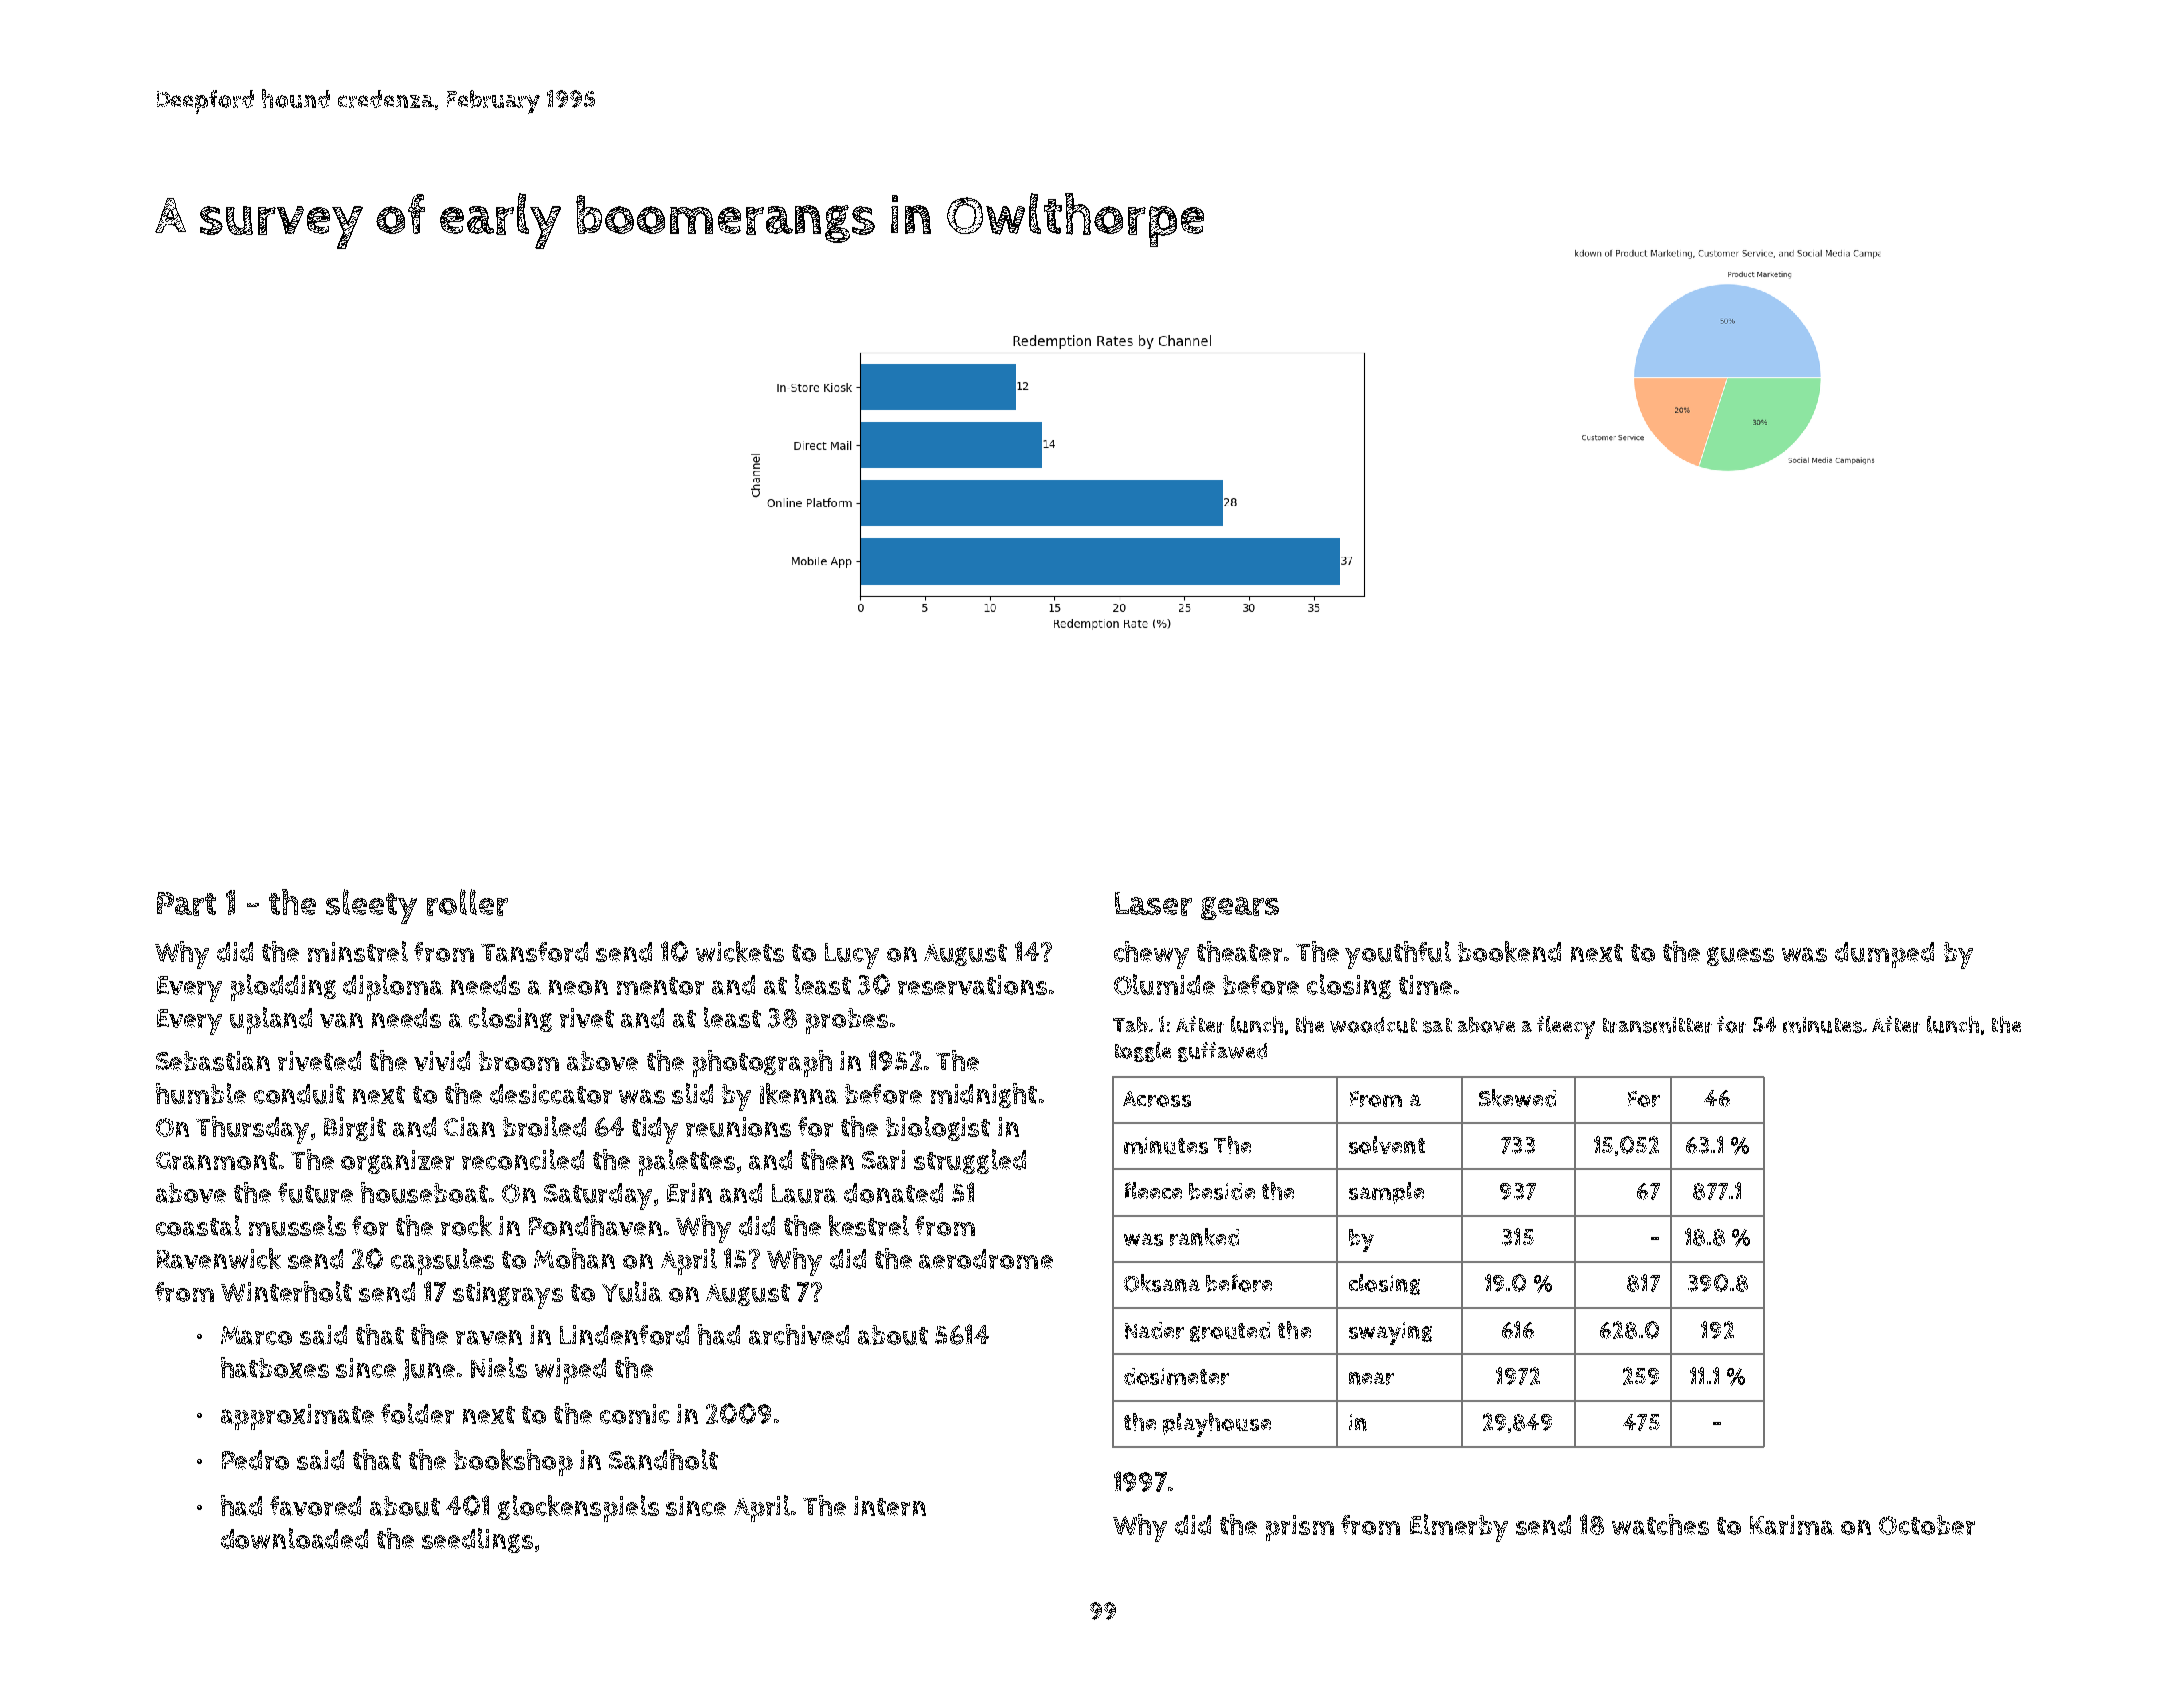 The height and width of the page is (1683, 2178). I want to click on downloaded, so click(294, 1538).
